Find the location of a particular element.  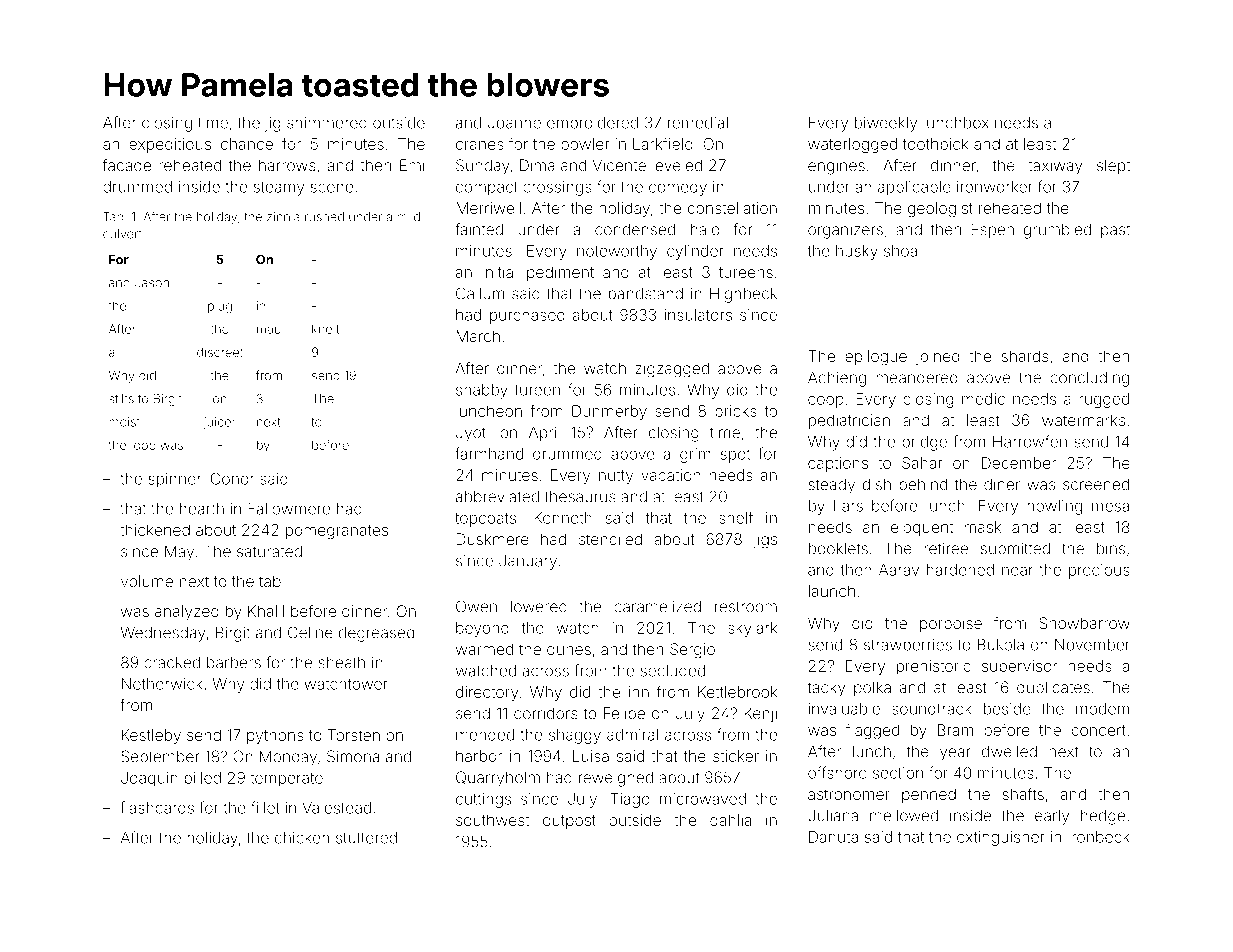

extinguisher is located at coordinates (1001, 838).
